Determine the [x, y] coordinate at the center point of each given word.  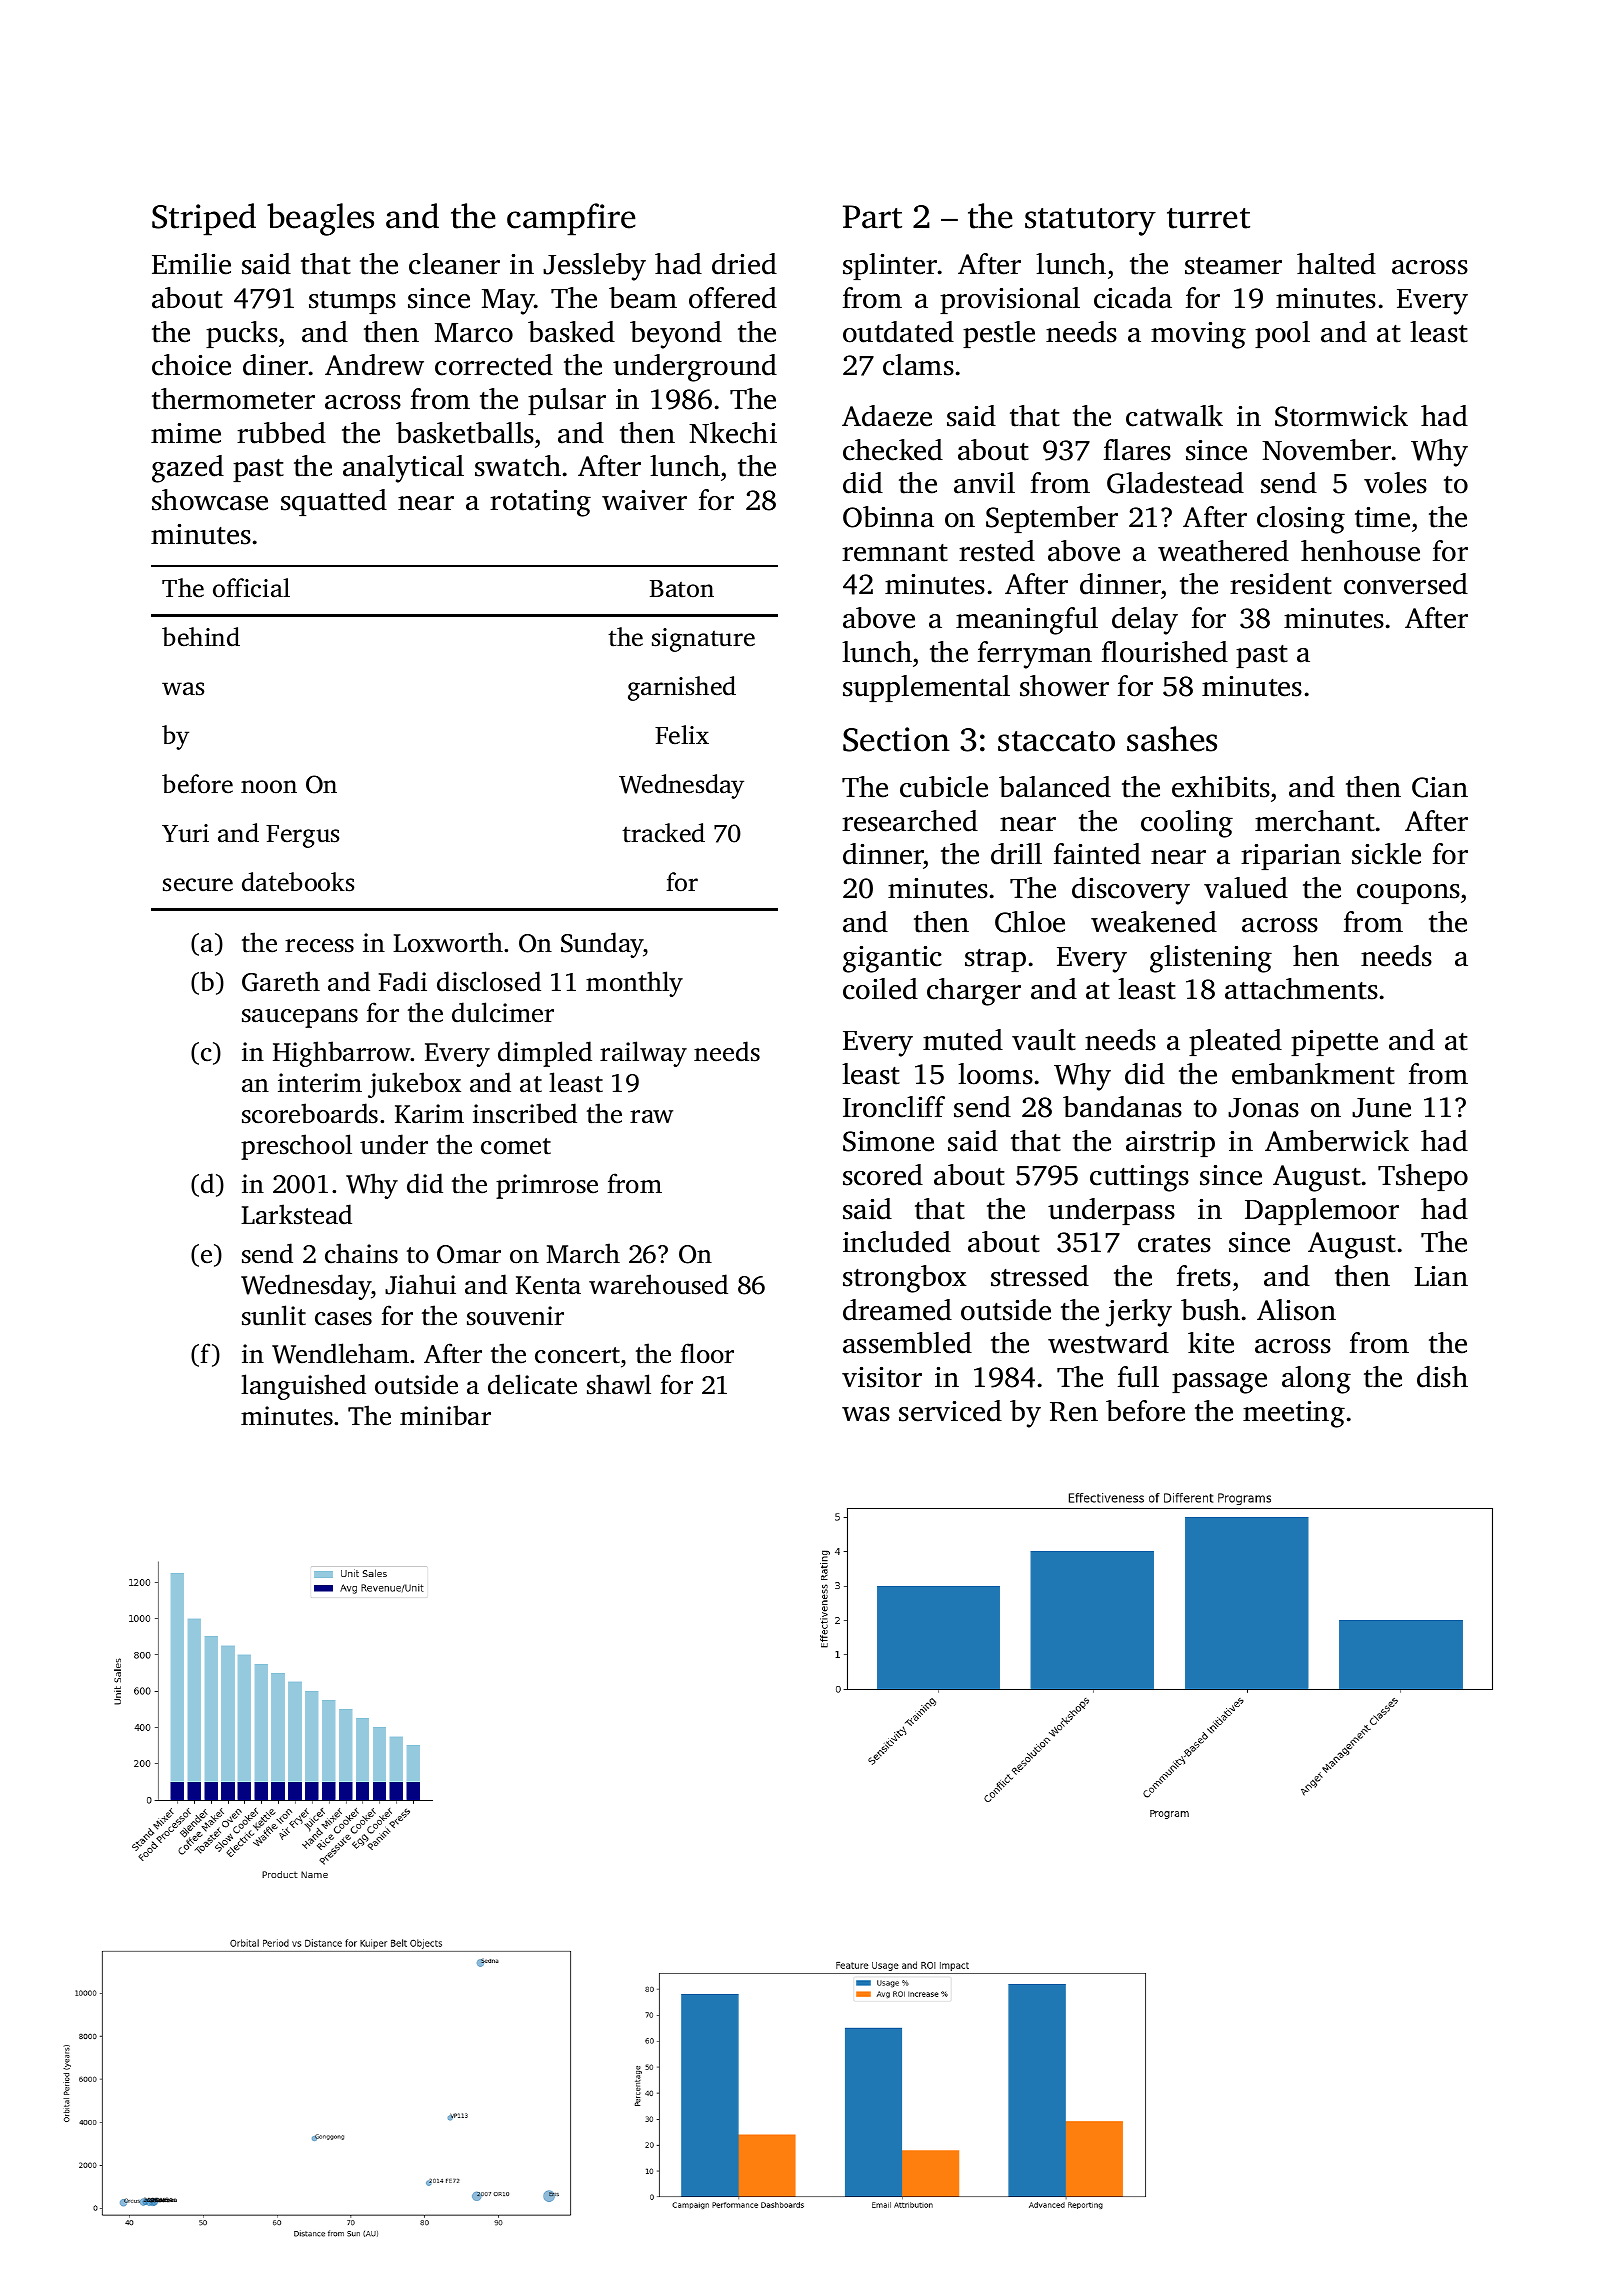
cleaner [454, 264]
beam [643, 298]
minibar [445, 1415]
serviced [950, 1411]
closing [1301, 520]
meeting [1294, 1414]
